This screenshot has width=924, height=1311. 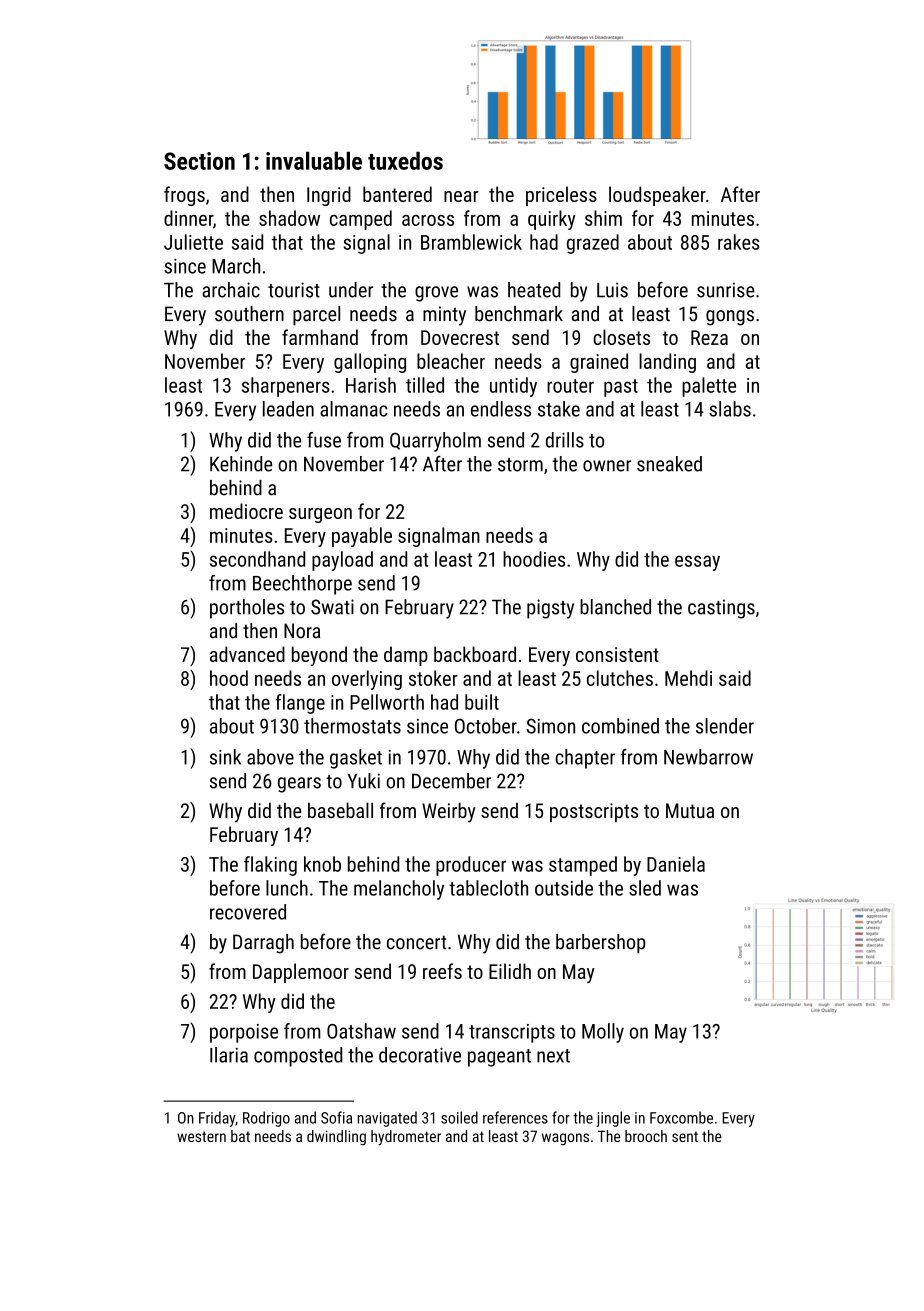 I want to click on portholes, so click(x=247, y=609).
